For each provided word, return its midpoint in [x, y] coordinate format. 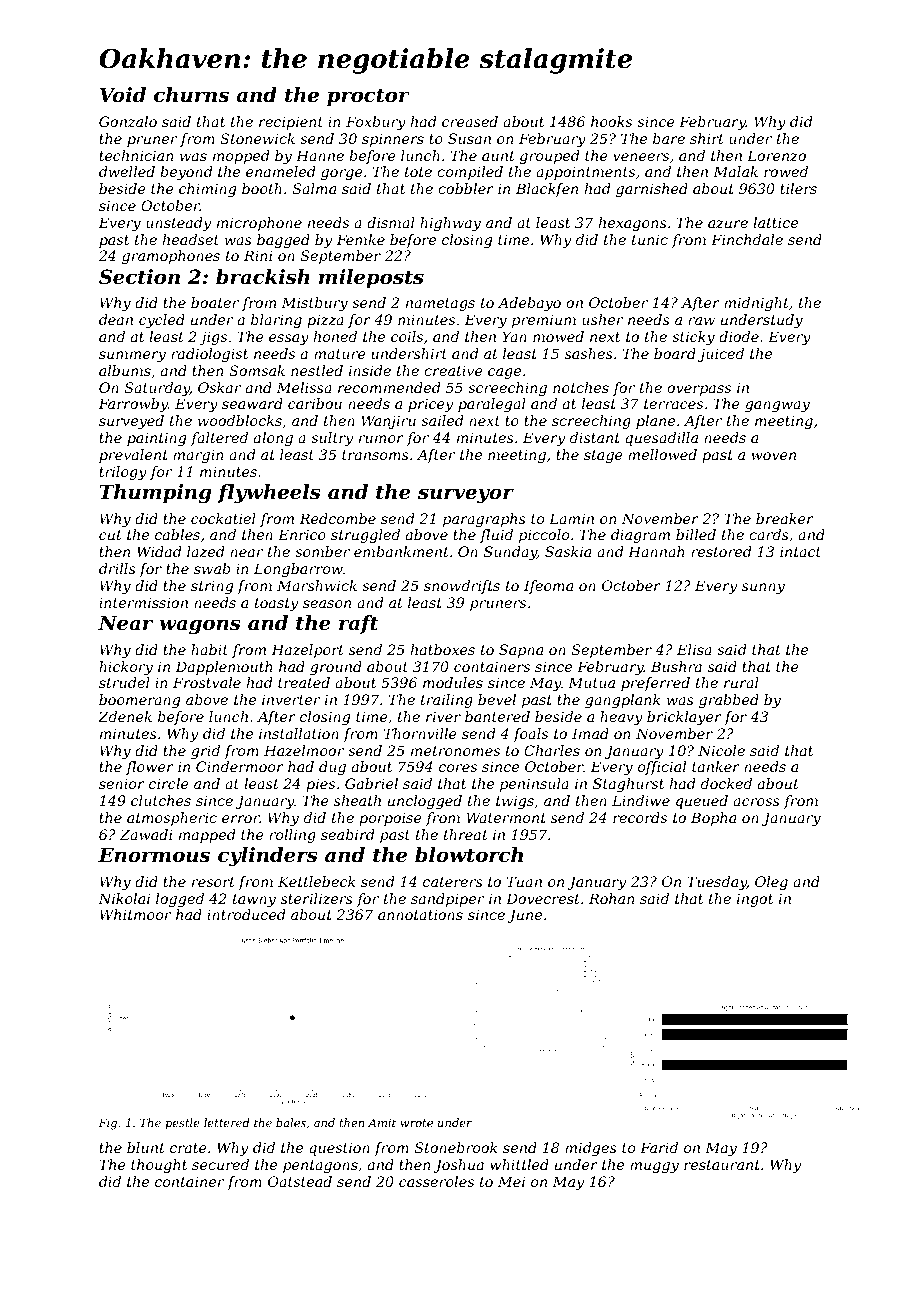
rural [741, 682]
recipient [291, 123]
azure [728, 224]
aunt [498, 156]
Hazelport [307, 651]
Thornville [420, 733]
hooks [611, 121]
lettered [226, 1122]
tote [418, 172]
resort [213, 882]
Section [139, 277]
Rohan [612, 898]
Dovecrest [543, 898]
